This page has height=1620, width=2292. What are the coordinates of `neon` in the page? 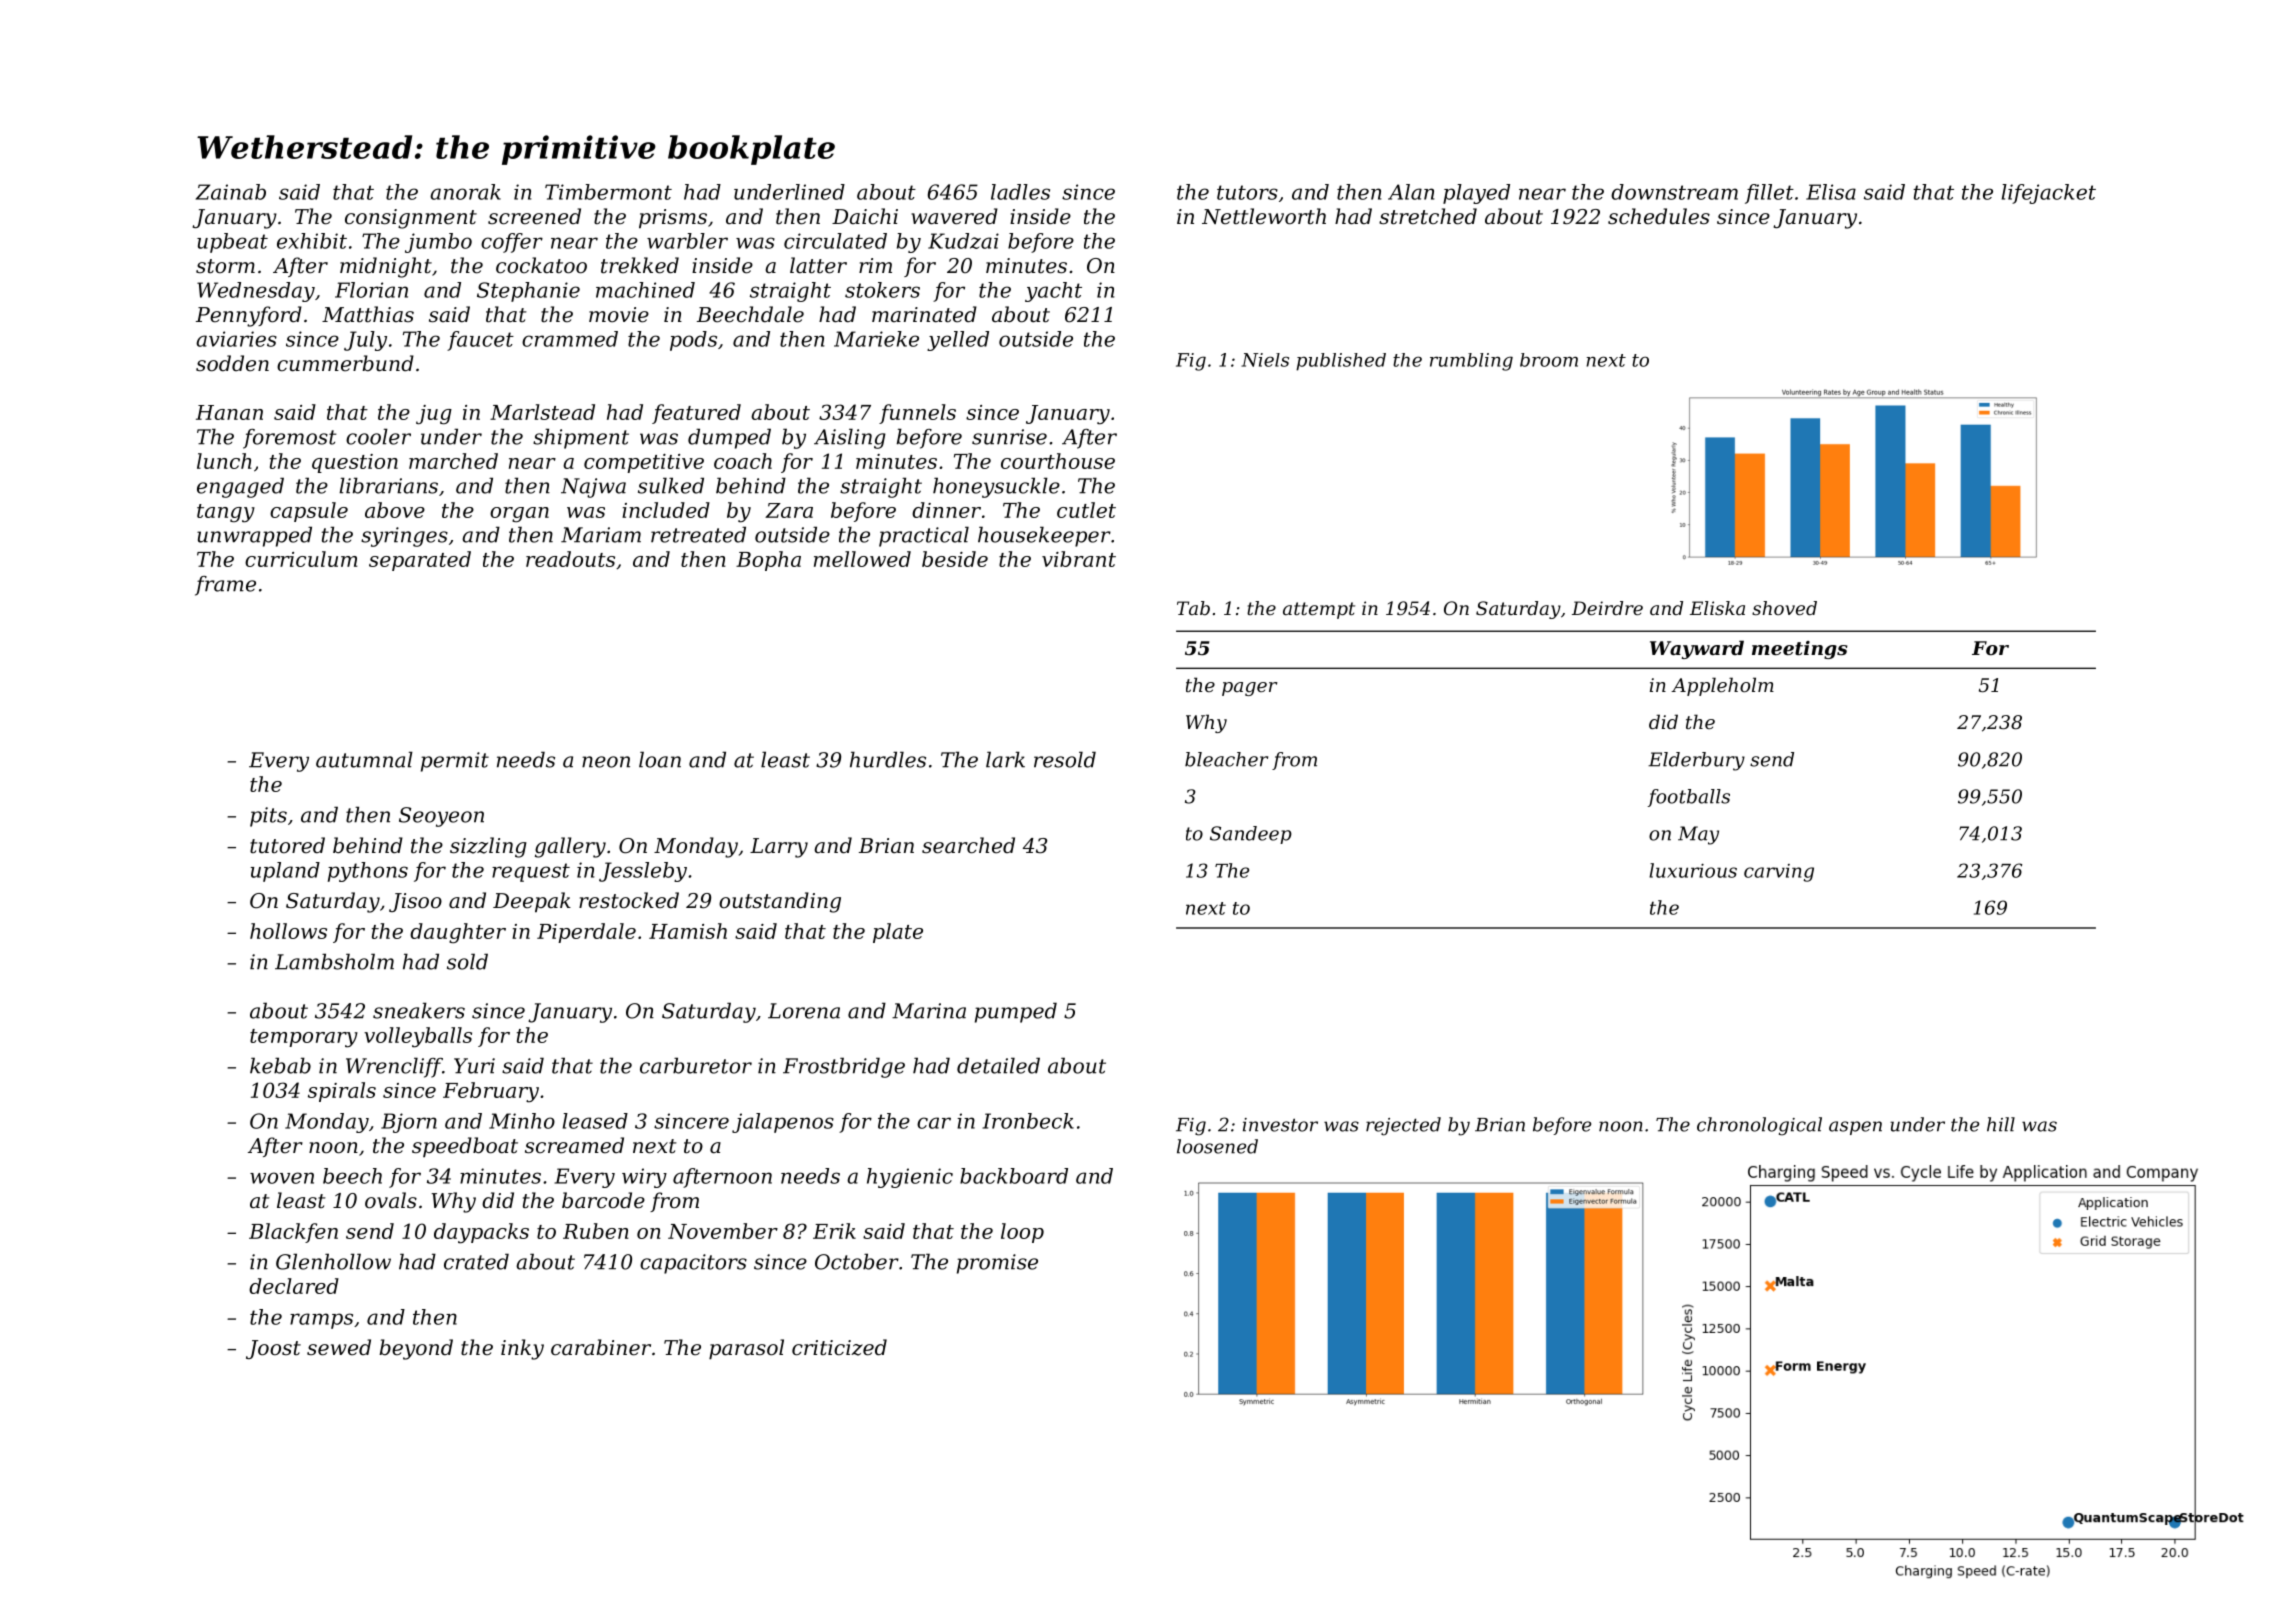 It's located at (606, 762).
